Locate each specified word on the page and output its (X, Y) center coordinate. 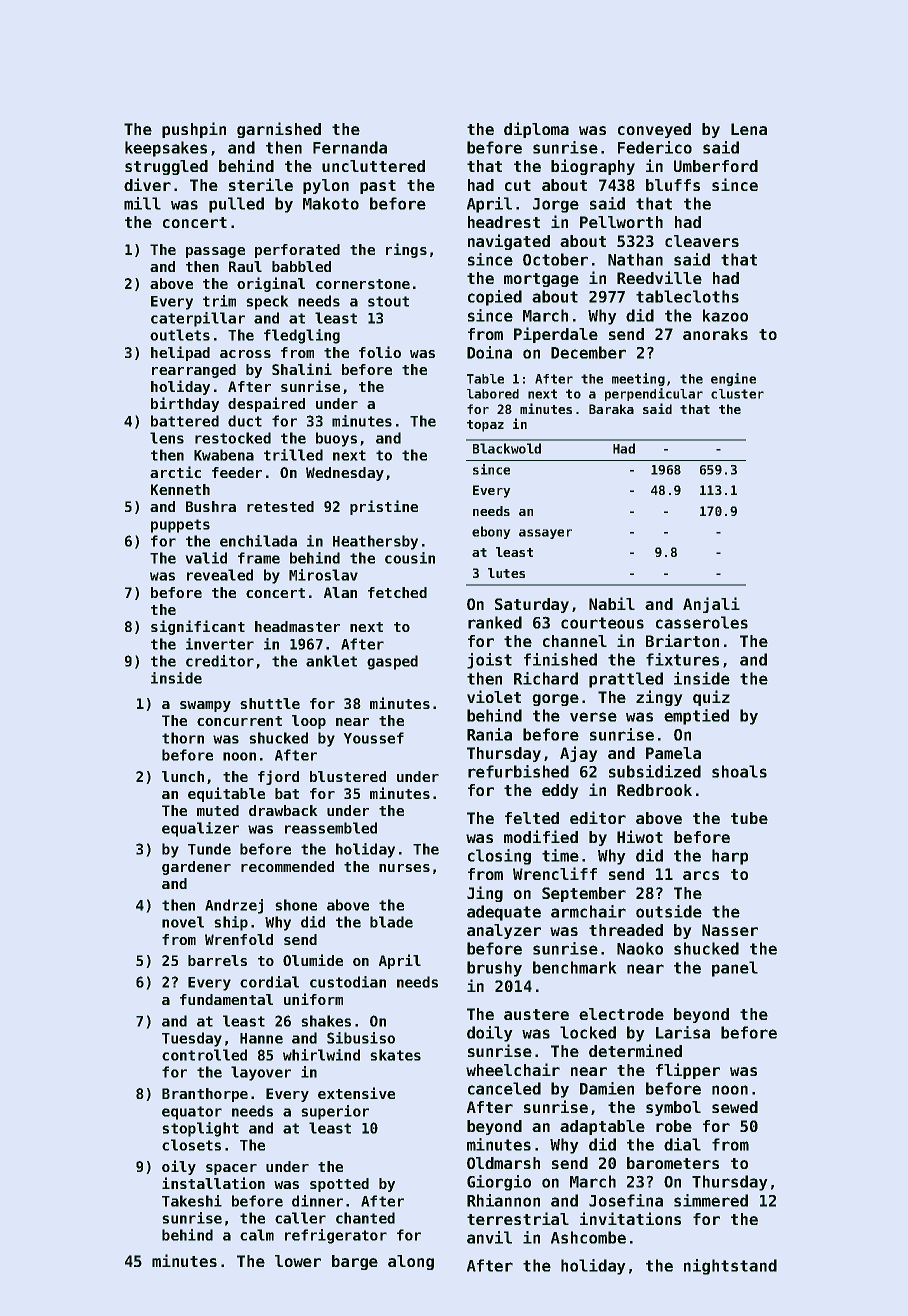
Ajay (579, 754)
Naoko (640, 948)
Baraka (611, 409)
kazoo (725, 315)
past (378, 187)
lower (298, 1261)
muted (218, 810)
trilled (293, 455)
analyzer (504, 931)
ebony (491, 532)
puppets (180, 526)
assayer (545, 534)
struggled (166, 167)
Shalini (302, 369)
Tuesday (192, 1039)
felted (532, 818)
